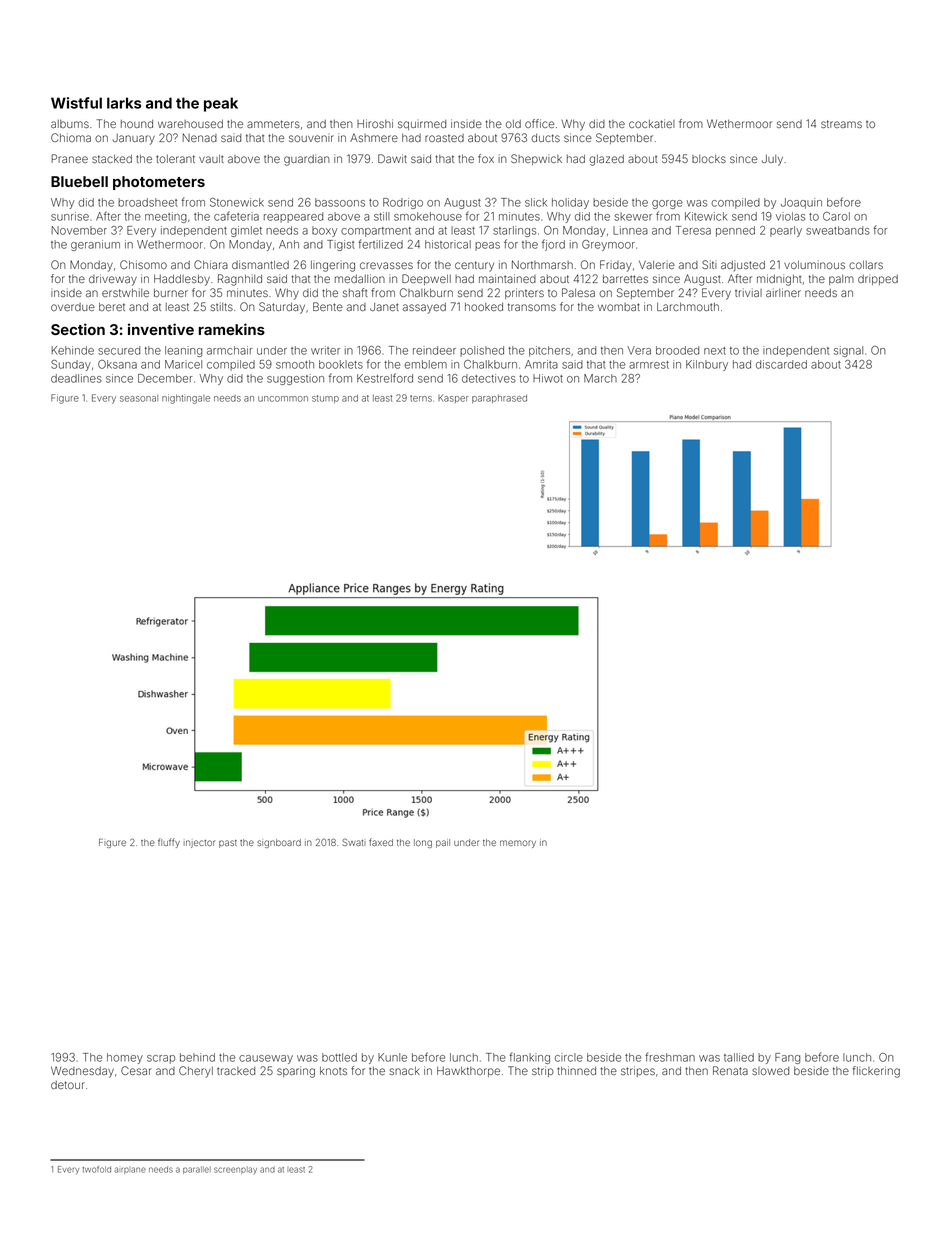 Image resolution: width=952 pixels, height=1233 pixels. I want to click on Kunle, so click(392, 1057).
